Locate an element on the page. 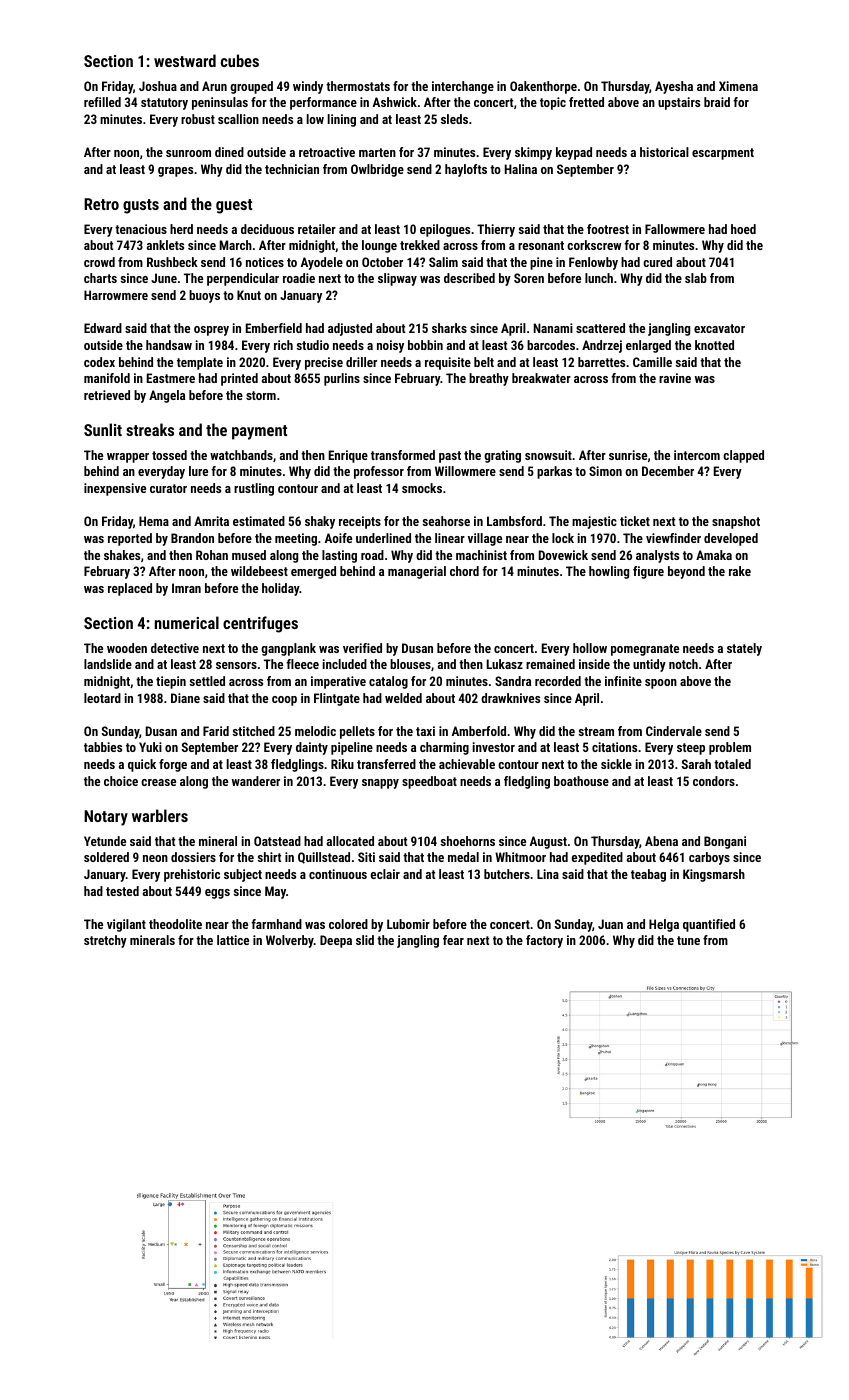 The height and width of the image is (1400, 849). payment is located at coordinates (259, 432).
